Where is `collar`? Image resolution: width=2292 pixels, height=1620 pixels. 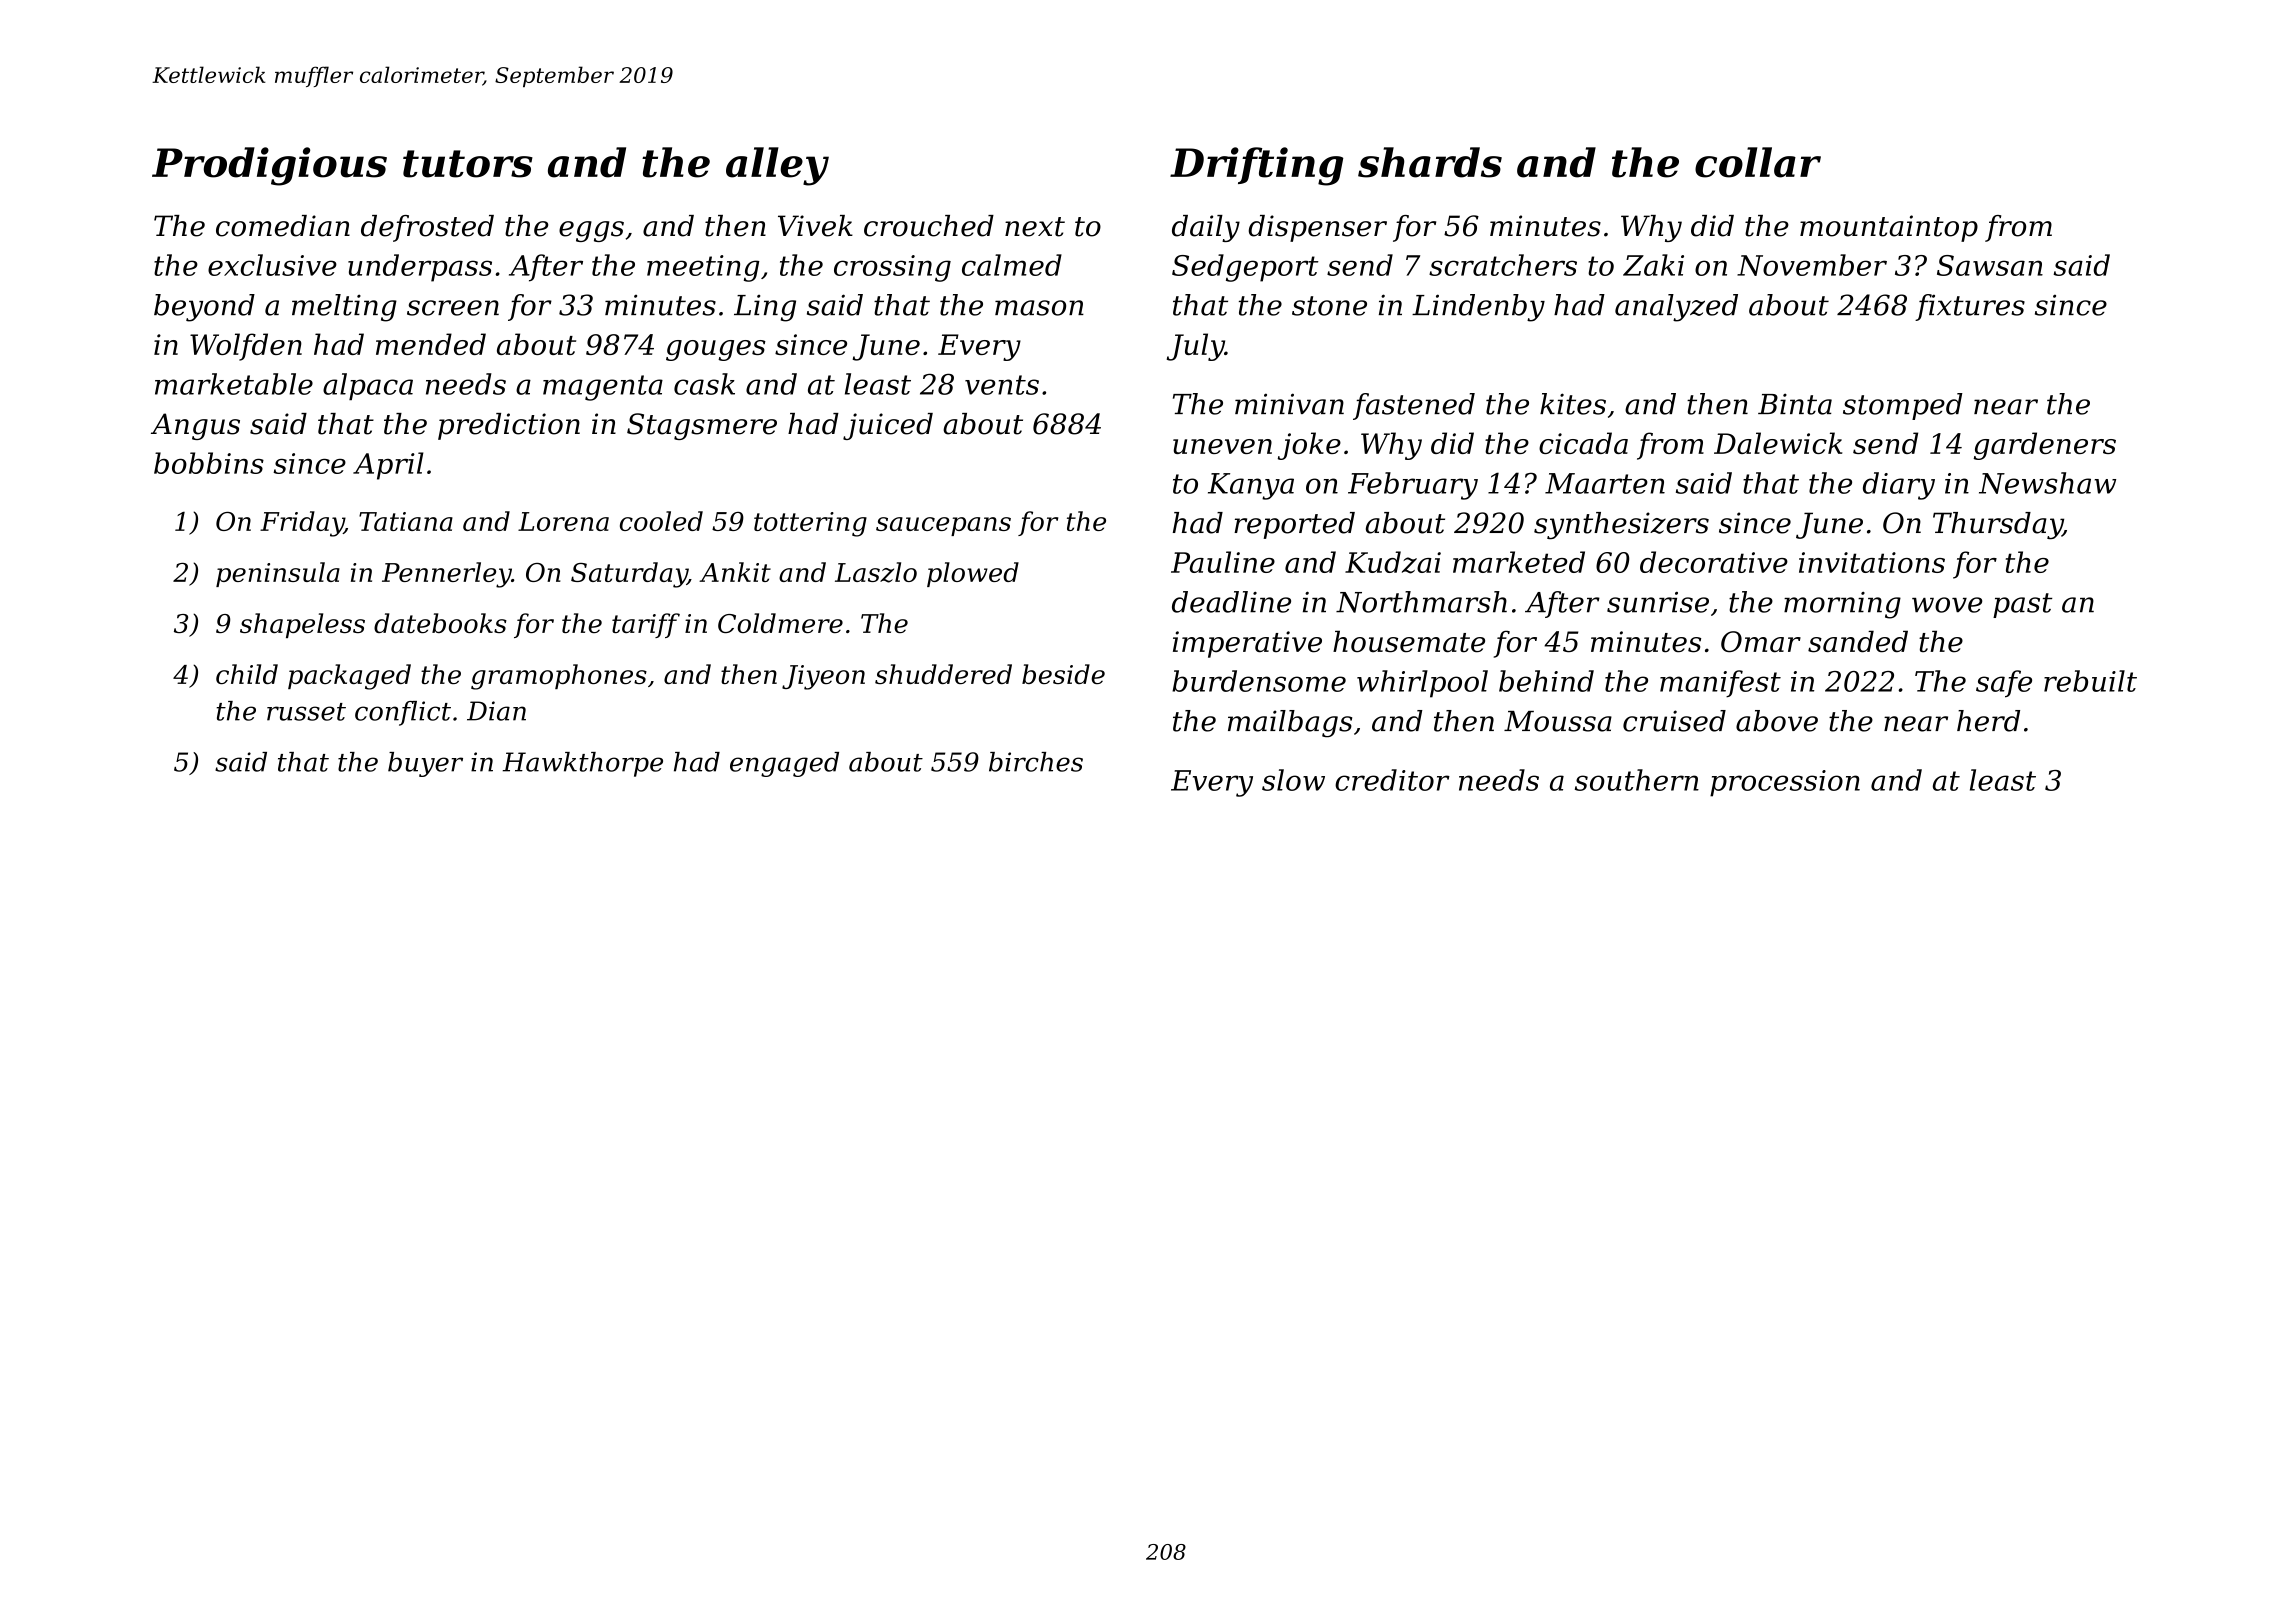
collar is located at coordinates (1758, 162).
